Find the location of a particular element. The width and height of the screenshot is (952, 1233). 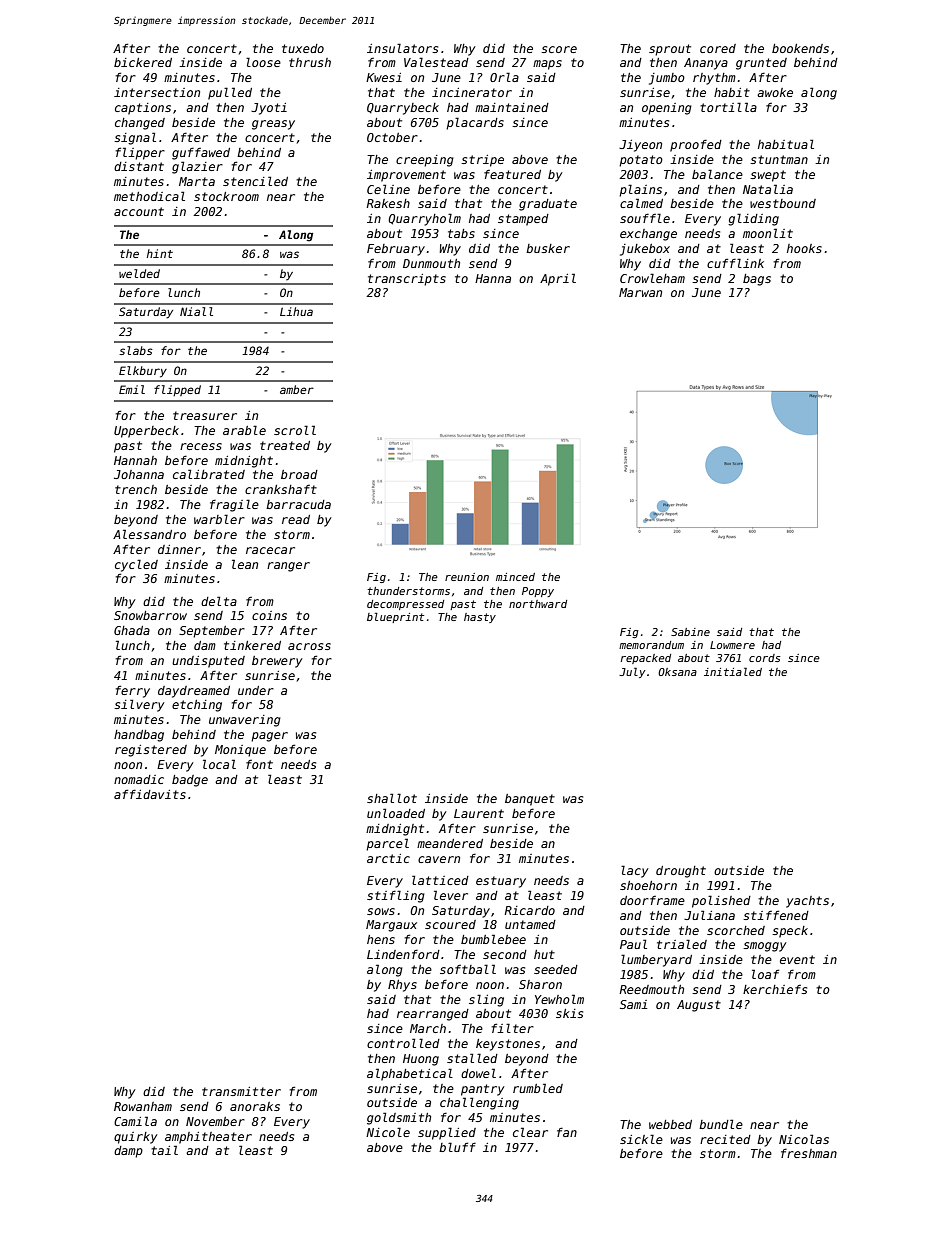

pulled is located at coordinates (230, 93).
